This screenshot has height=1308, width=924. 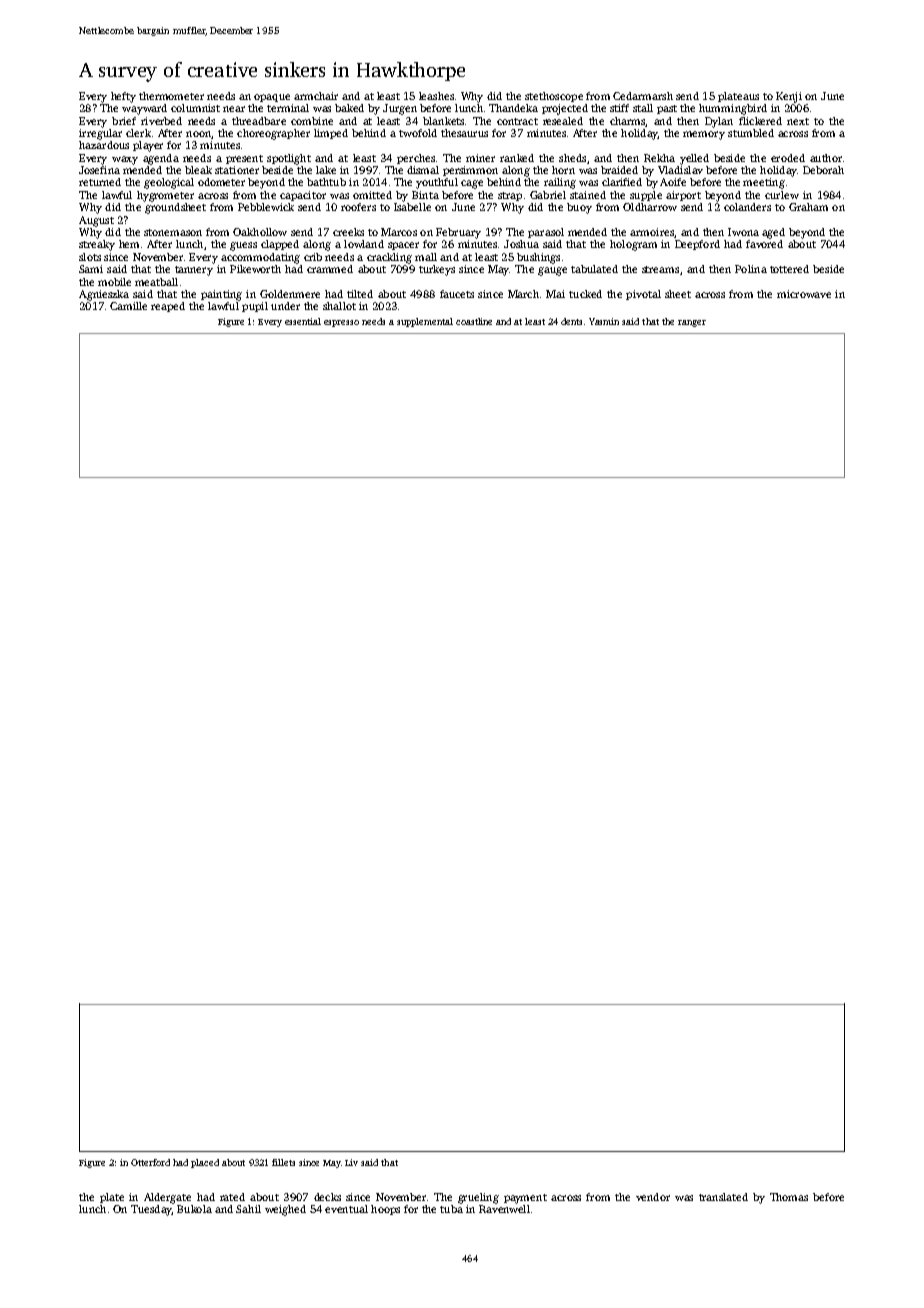 I want to click on reaped, so click(x=168, y=307).
